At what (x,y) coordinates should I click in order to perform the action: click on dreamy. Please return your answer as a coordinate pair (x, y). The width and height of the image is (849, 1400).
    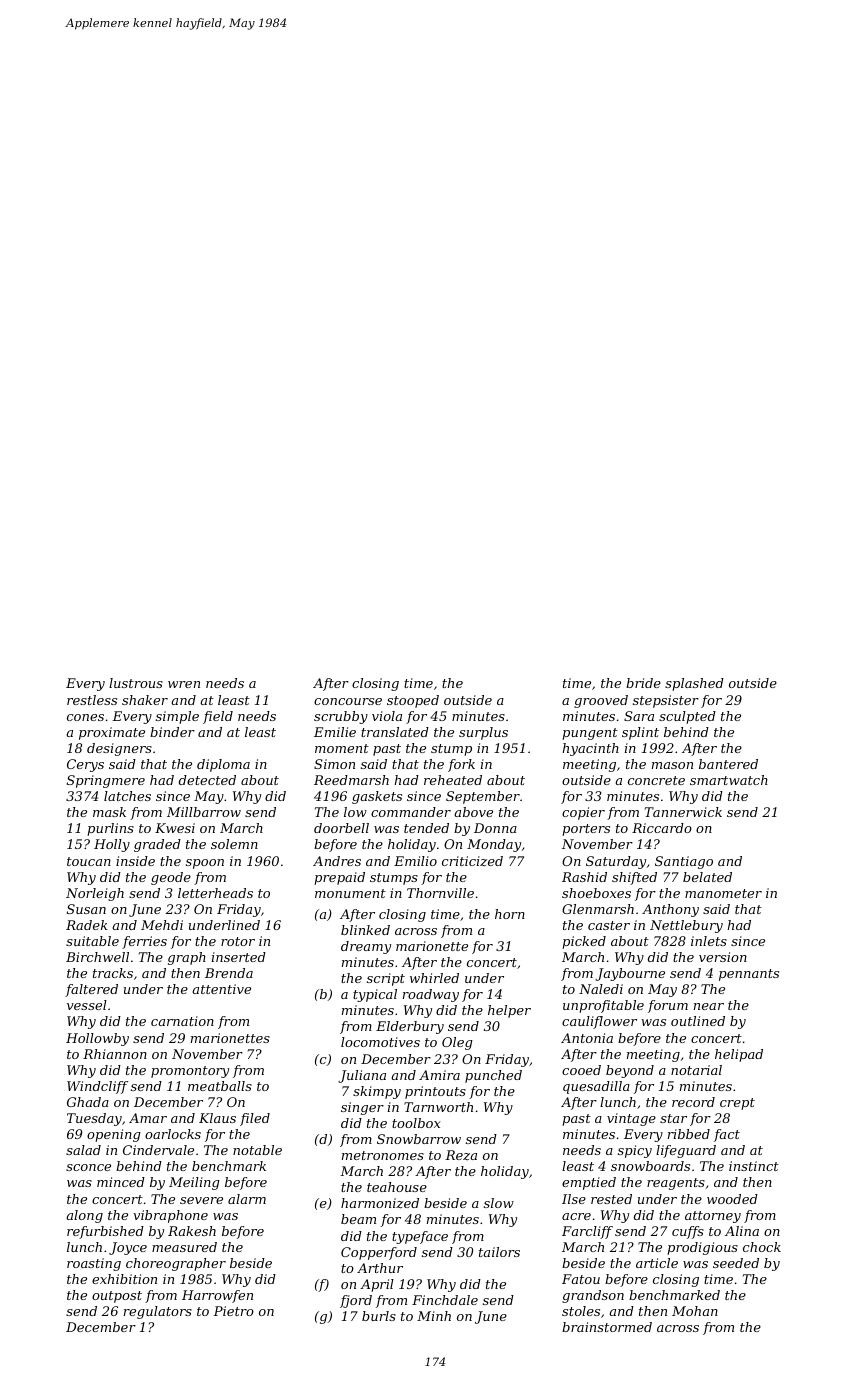
    Looking at the image, I should click on (366, 947).
